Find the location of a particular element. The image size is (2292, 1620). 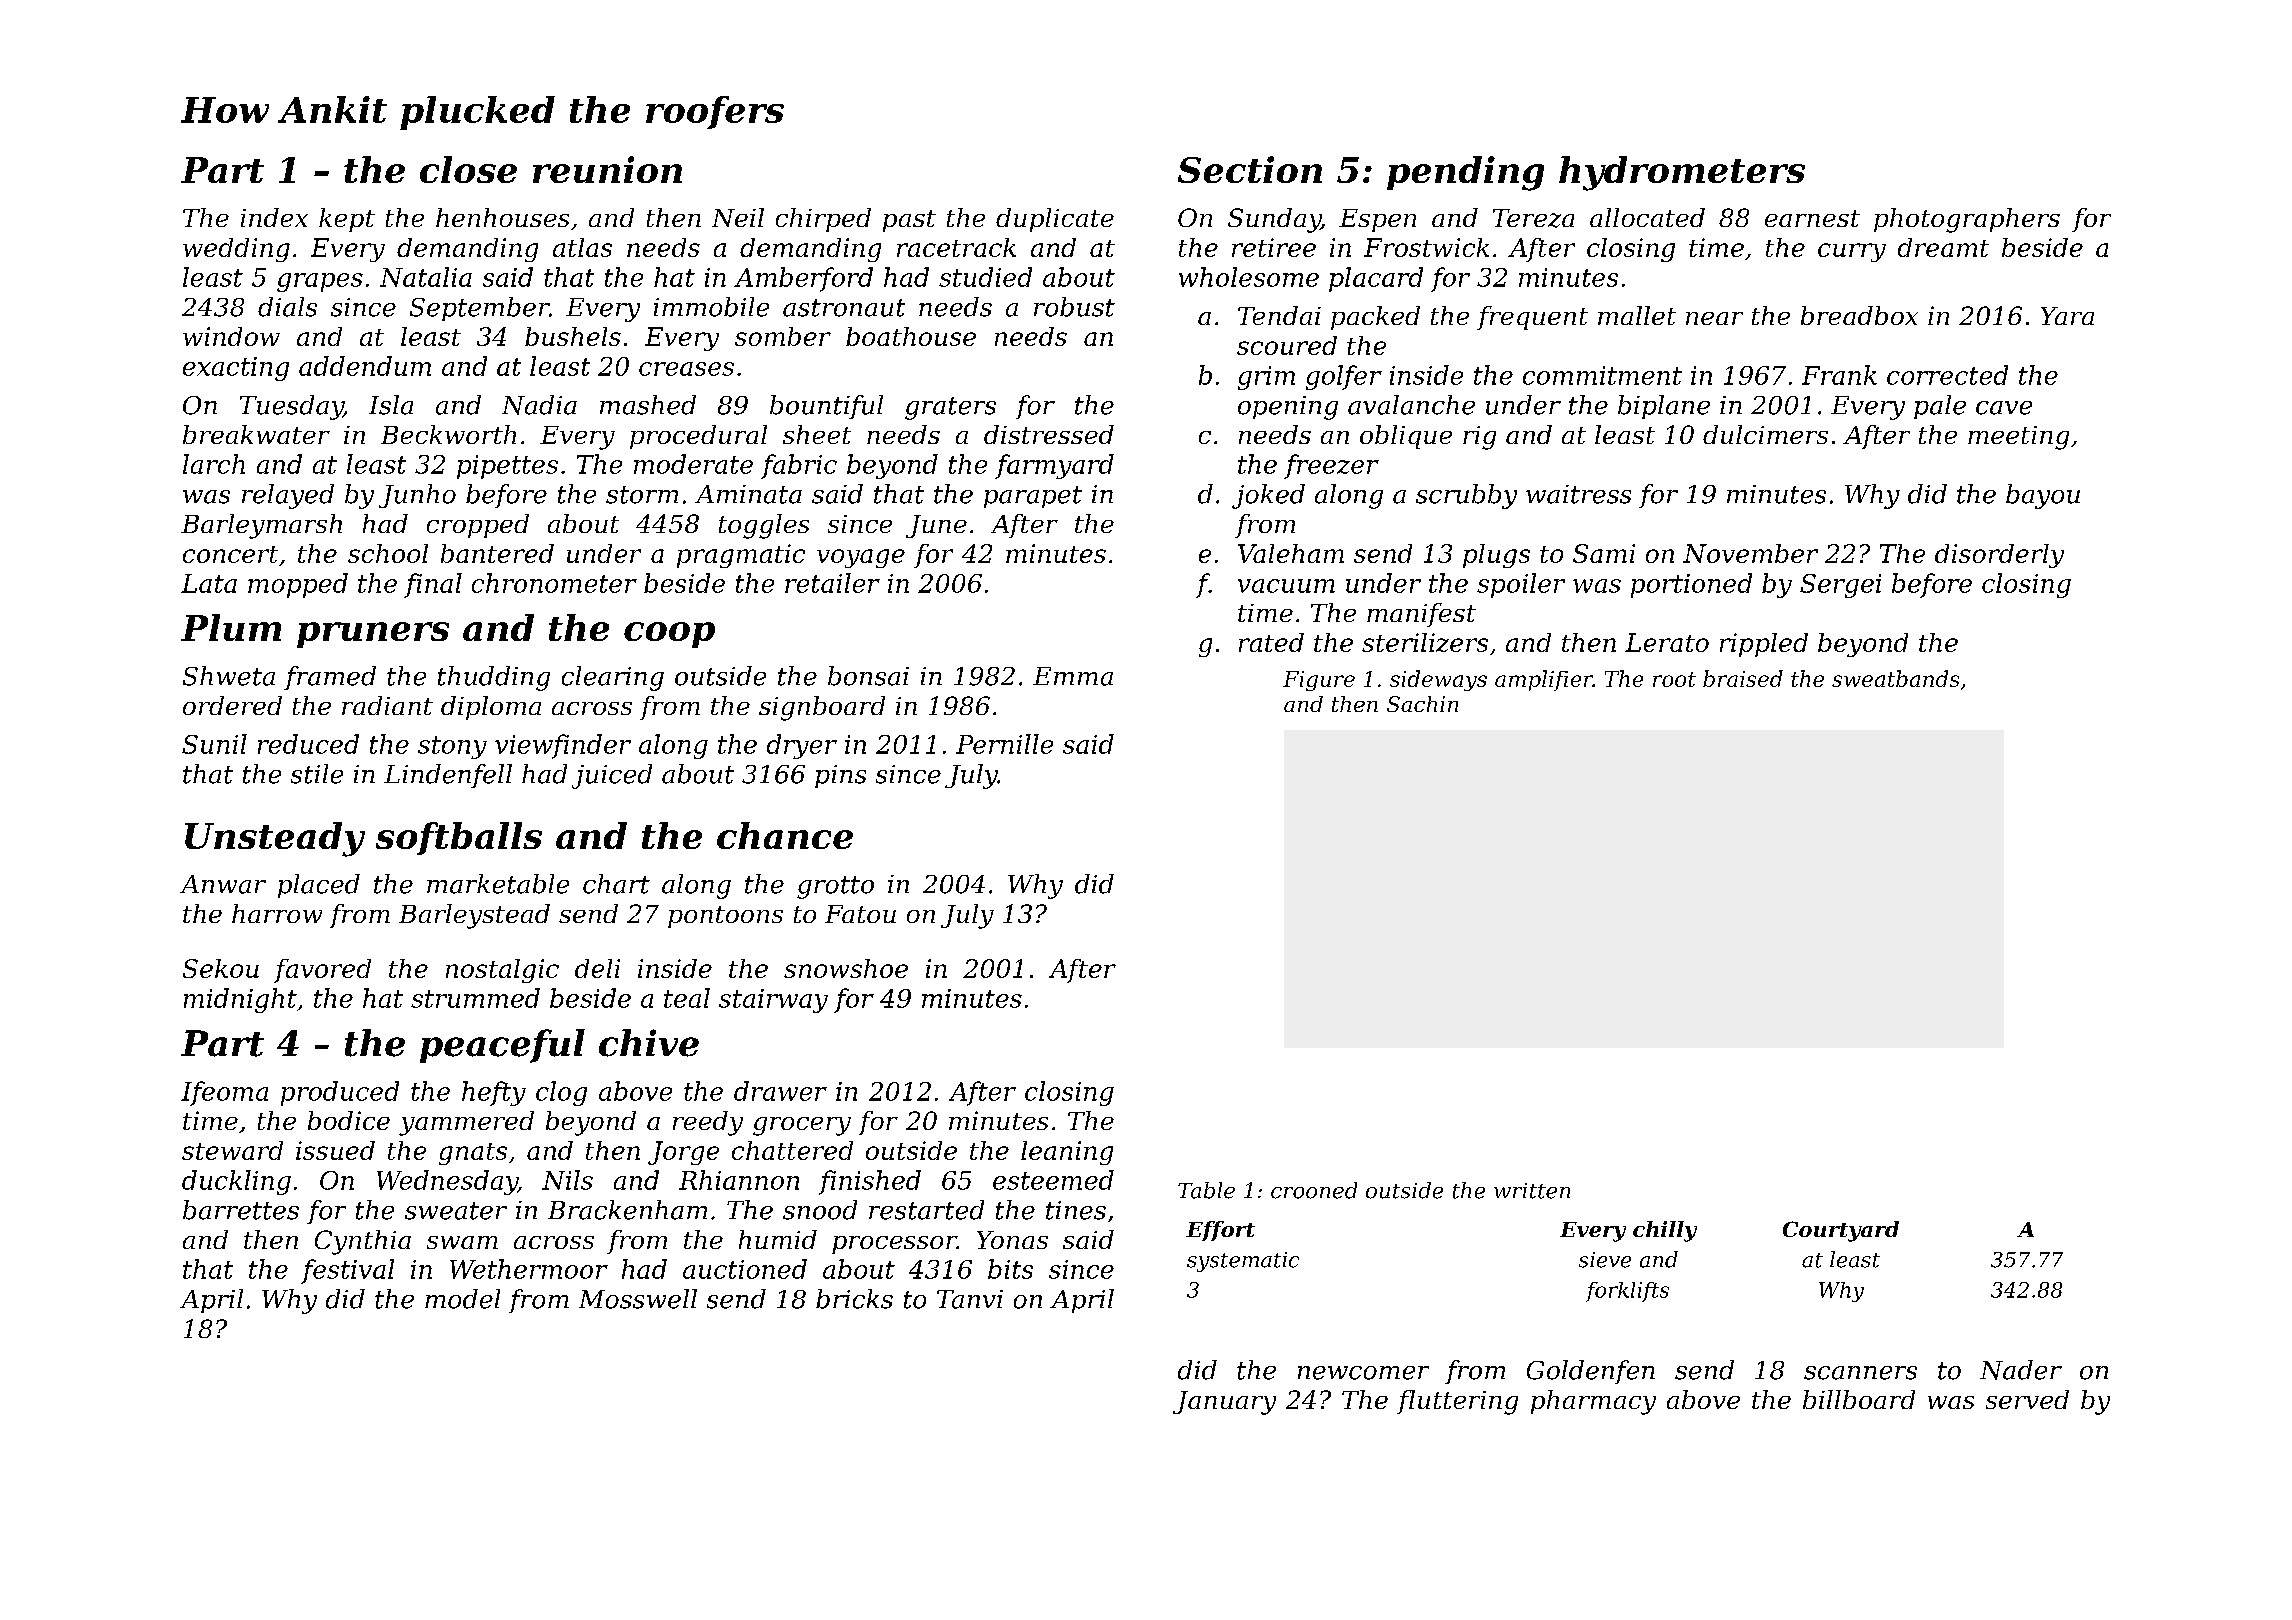

Beckworth is located at coordinates (448, 434).
